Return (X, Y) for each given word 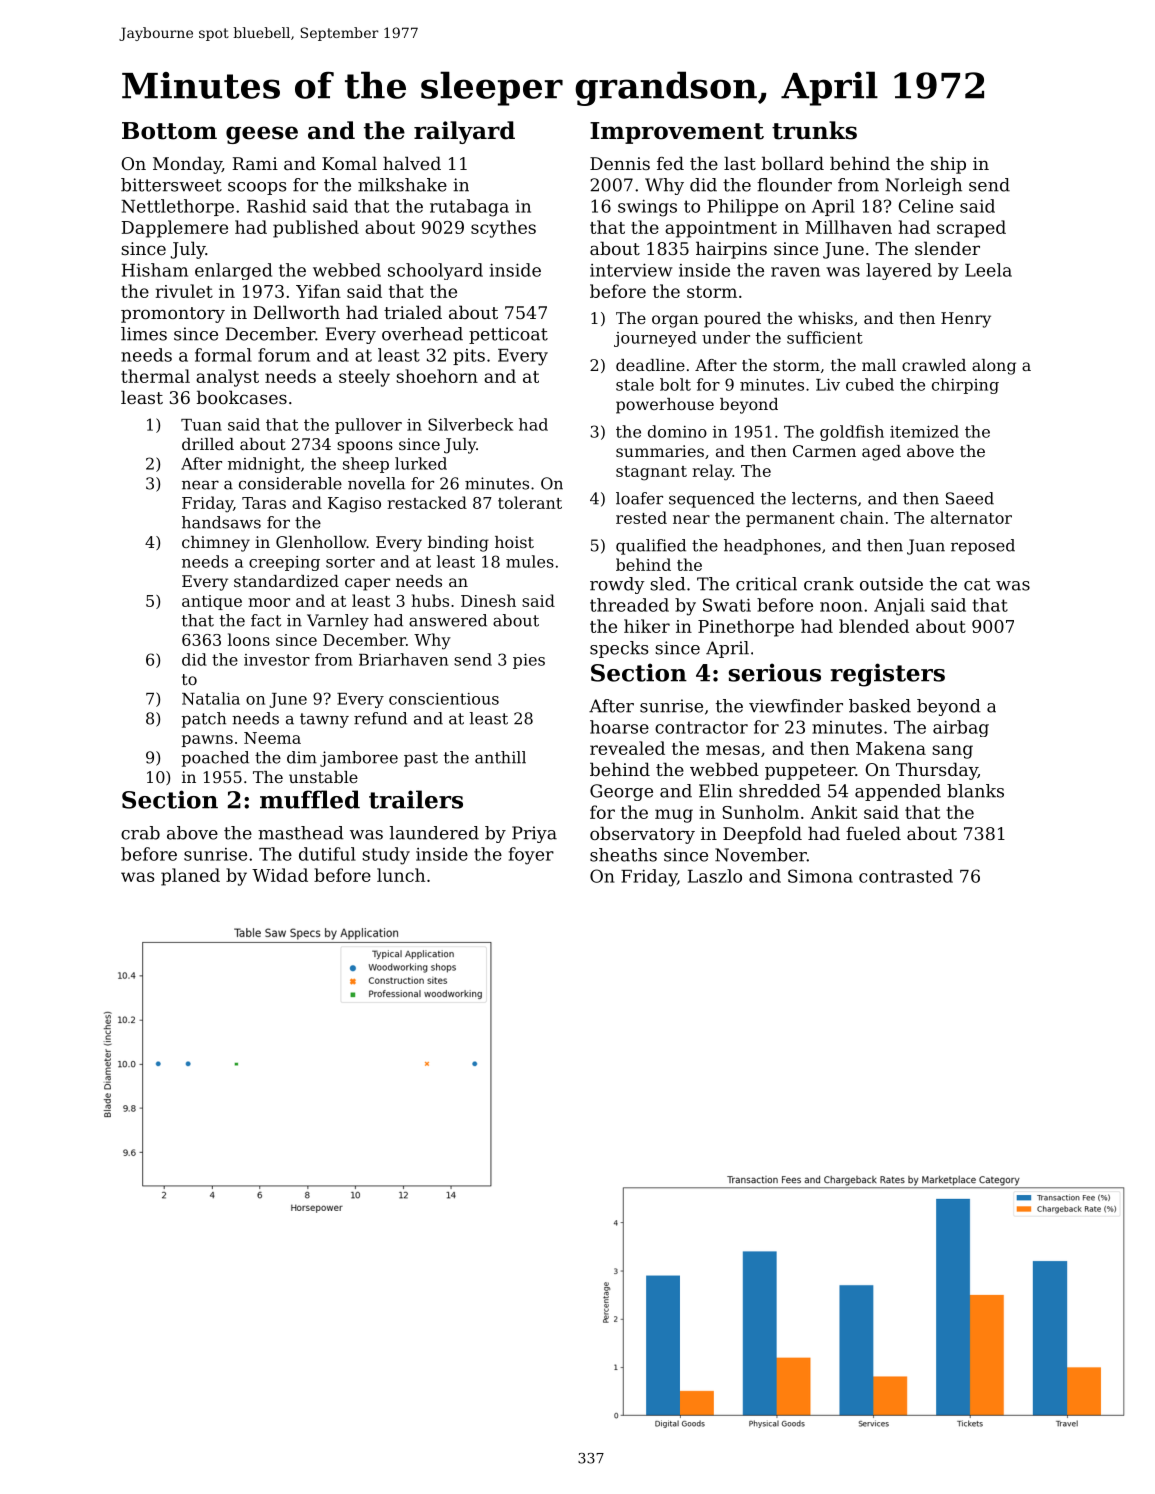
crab (140, 833)
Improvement (677, 133)
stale (635, 384)
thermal (155, 376)
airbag (961, 728)
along (994, 367)
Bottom (169, 131)
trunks (814, 130)
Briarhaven (403, 659)
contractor (701, 727)
